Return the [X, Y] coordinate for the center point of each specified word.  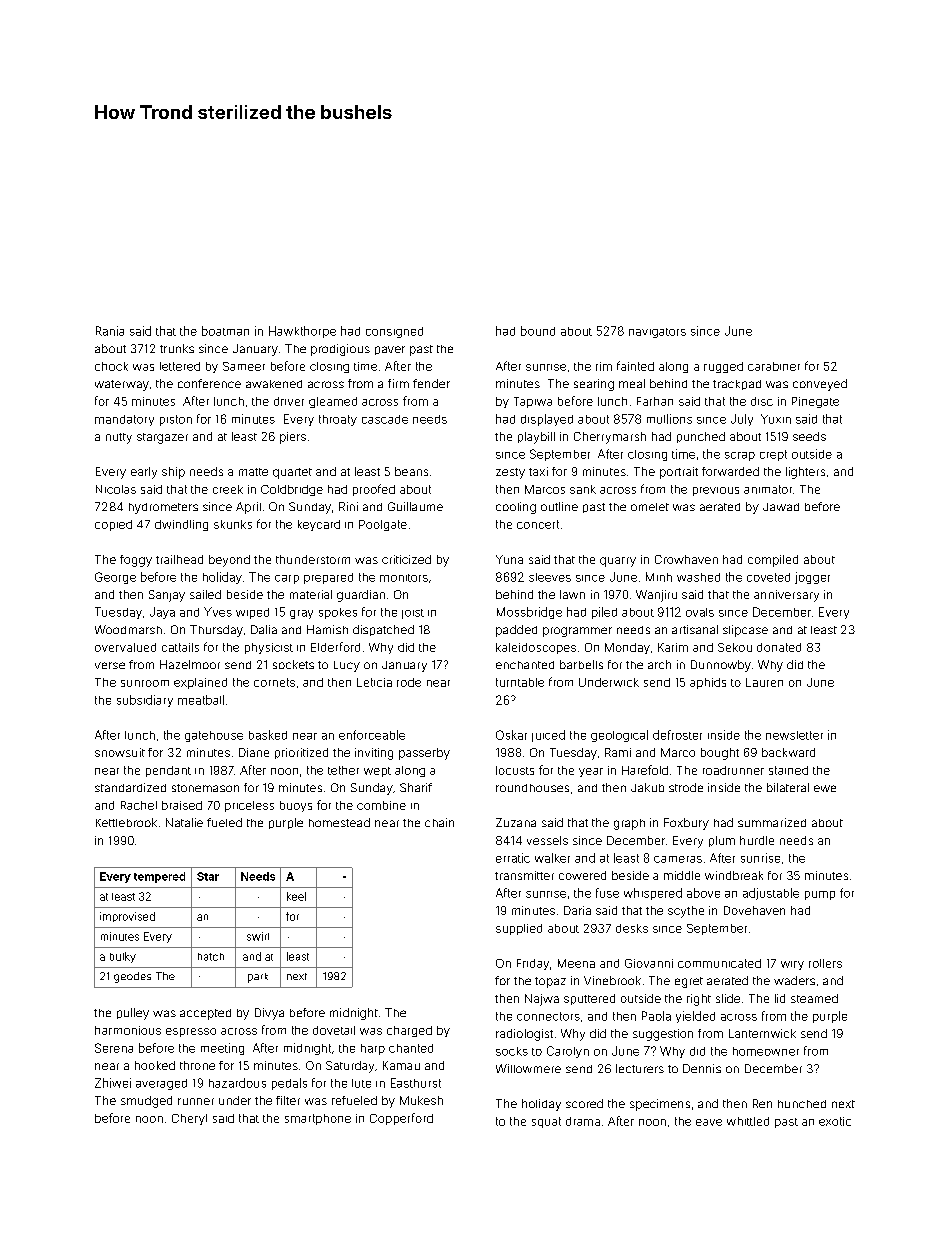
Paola [656, 1016]
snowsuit [120, 752]
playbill [536, 438]
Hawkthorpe [302, 332]
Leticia [374, 682]
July [742, 420]
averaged [161, 1084]
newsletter [794, 735]
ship [173, 473]
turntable [520, 682]
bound [538, 331]
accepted [205, 1014]
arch [659, 664]
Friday [533, 964]
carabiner [774, 366]
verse [110, 665]
